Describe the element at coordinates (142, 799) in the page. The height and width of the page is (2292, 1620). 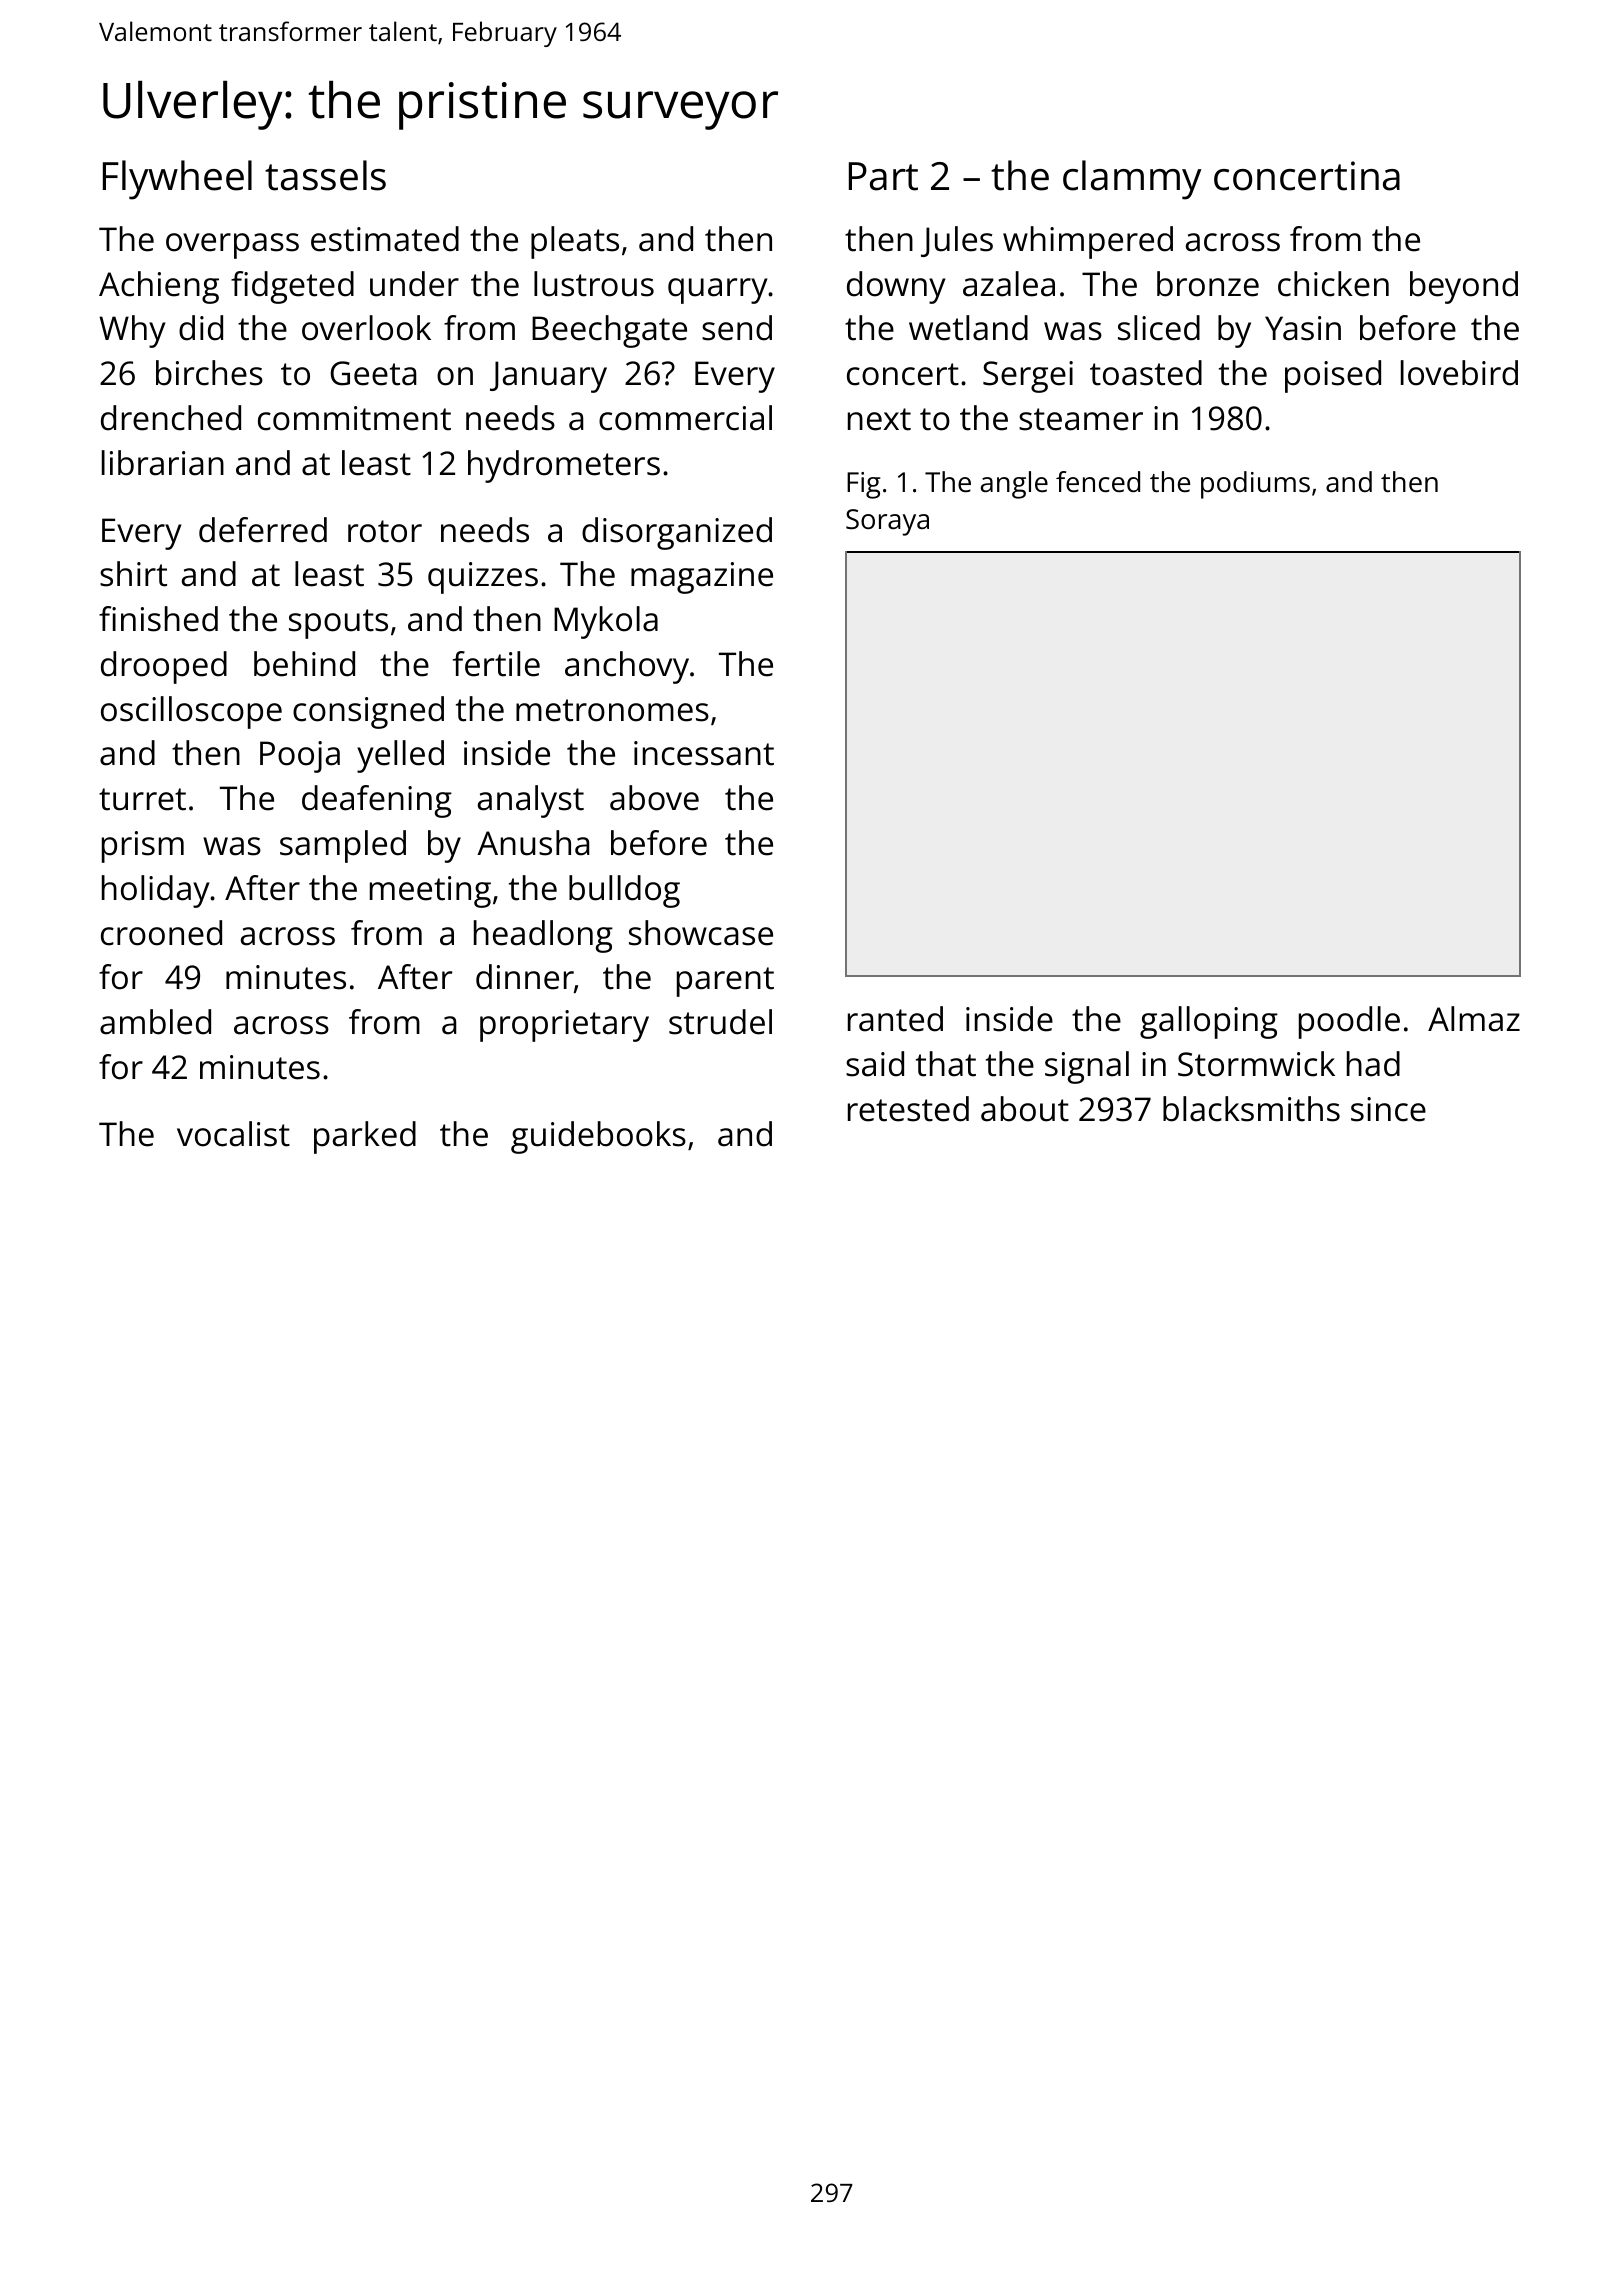
I see `turret` at that location.
